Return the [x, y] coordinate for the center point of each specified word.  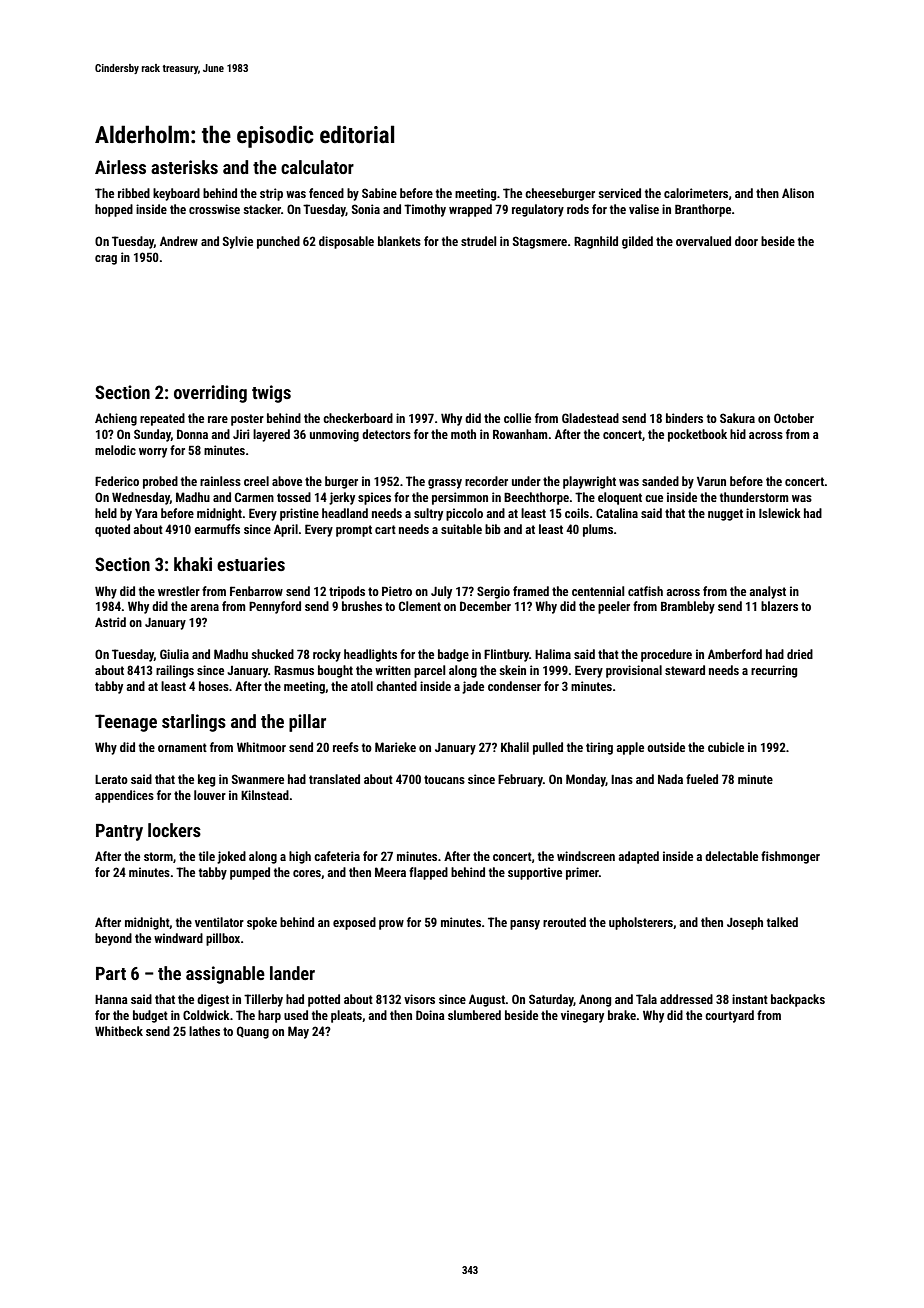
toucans [444, 779]
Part [111, 973]
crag [106, 260]
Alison [798, 193]
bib [493, 529]
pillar [307, 723]
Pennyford [275, 607]
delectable [731, 856]
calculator [317, 167]
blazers [779, 606]
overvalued [703, 241]
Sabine [379, 193]
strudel [479, 241]
